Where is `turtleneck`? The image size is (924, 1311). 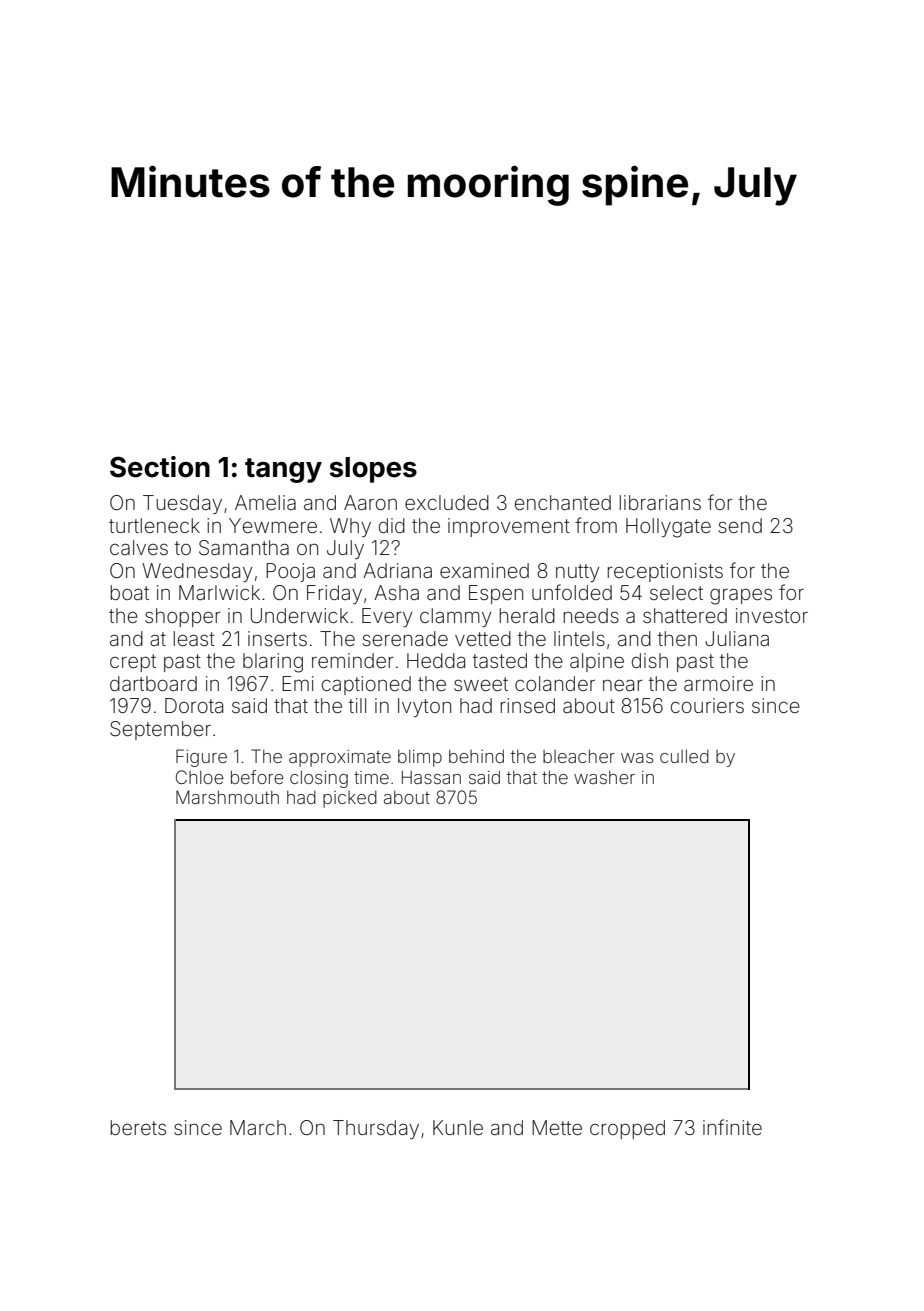 turtleneck is located at coordinates (154, 525).
